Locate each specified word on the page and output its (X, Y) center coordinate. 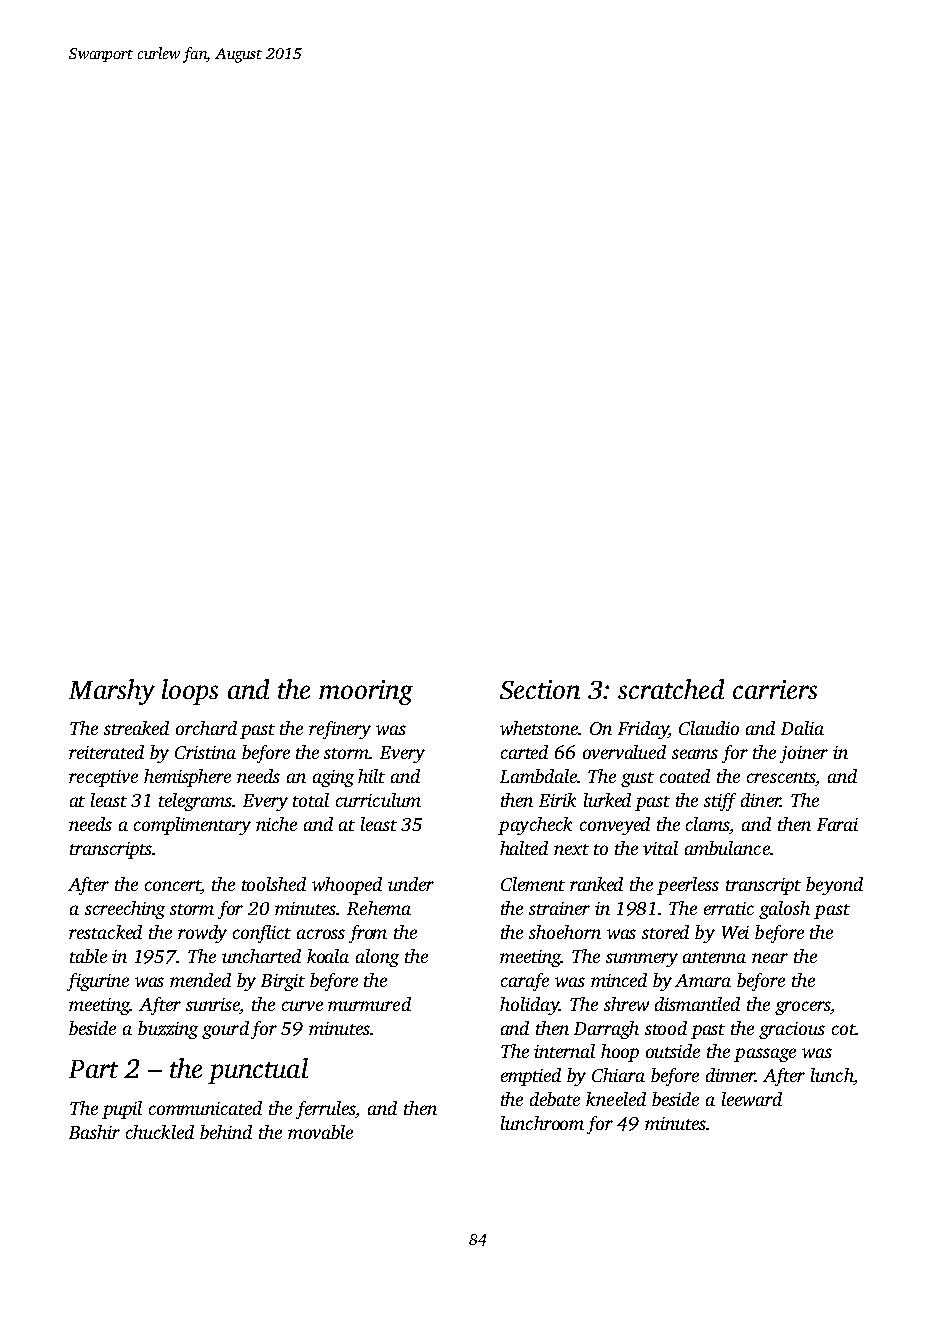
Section (540, 689)
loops (190, 692)
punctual (258, 1071)
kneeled (616, 1099)
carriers (775, 689)
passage (765, 1055)
